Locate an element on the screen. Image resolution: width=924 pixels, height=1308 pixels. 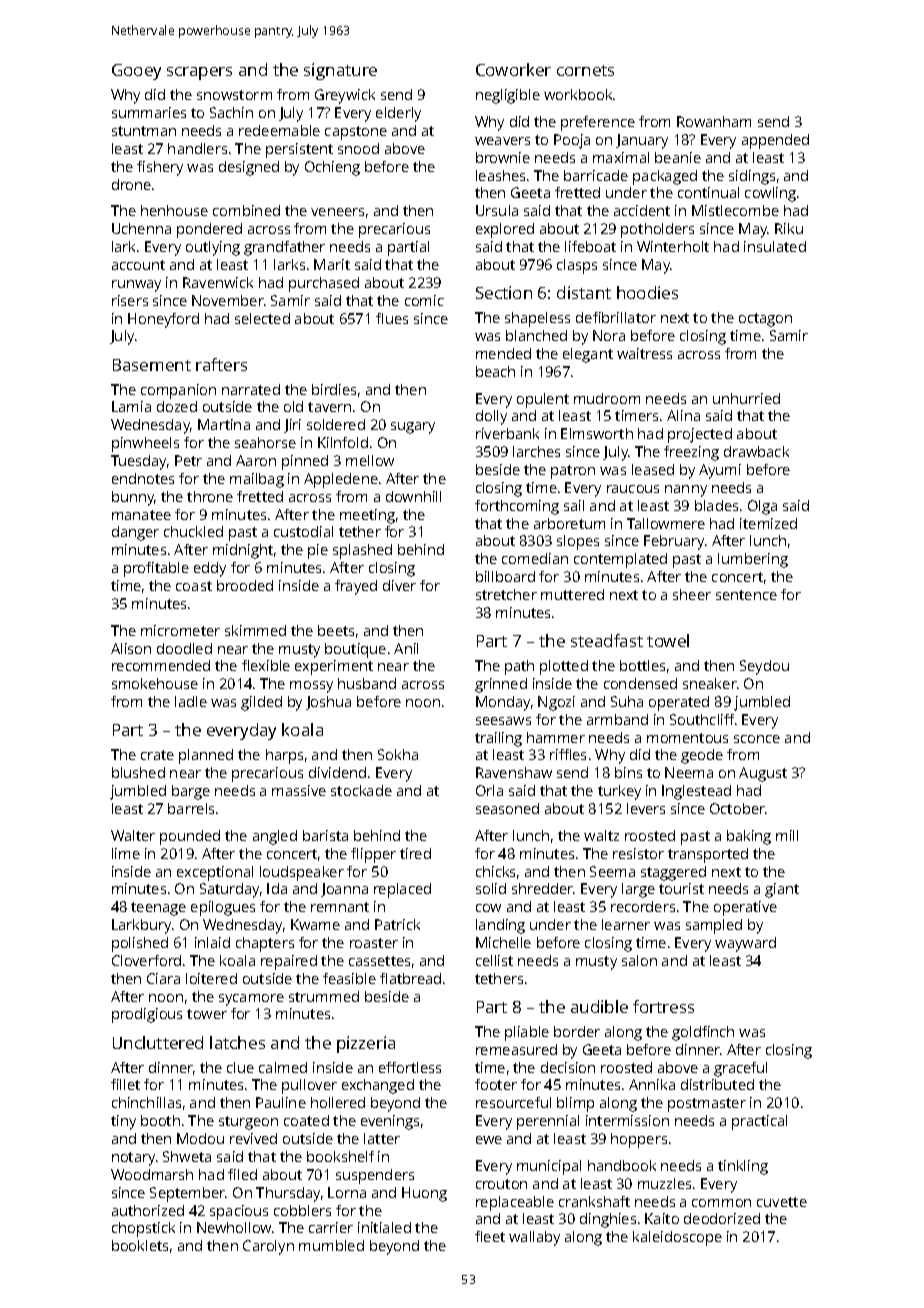
shredder is located at coordinates (543, 888).
